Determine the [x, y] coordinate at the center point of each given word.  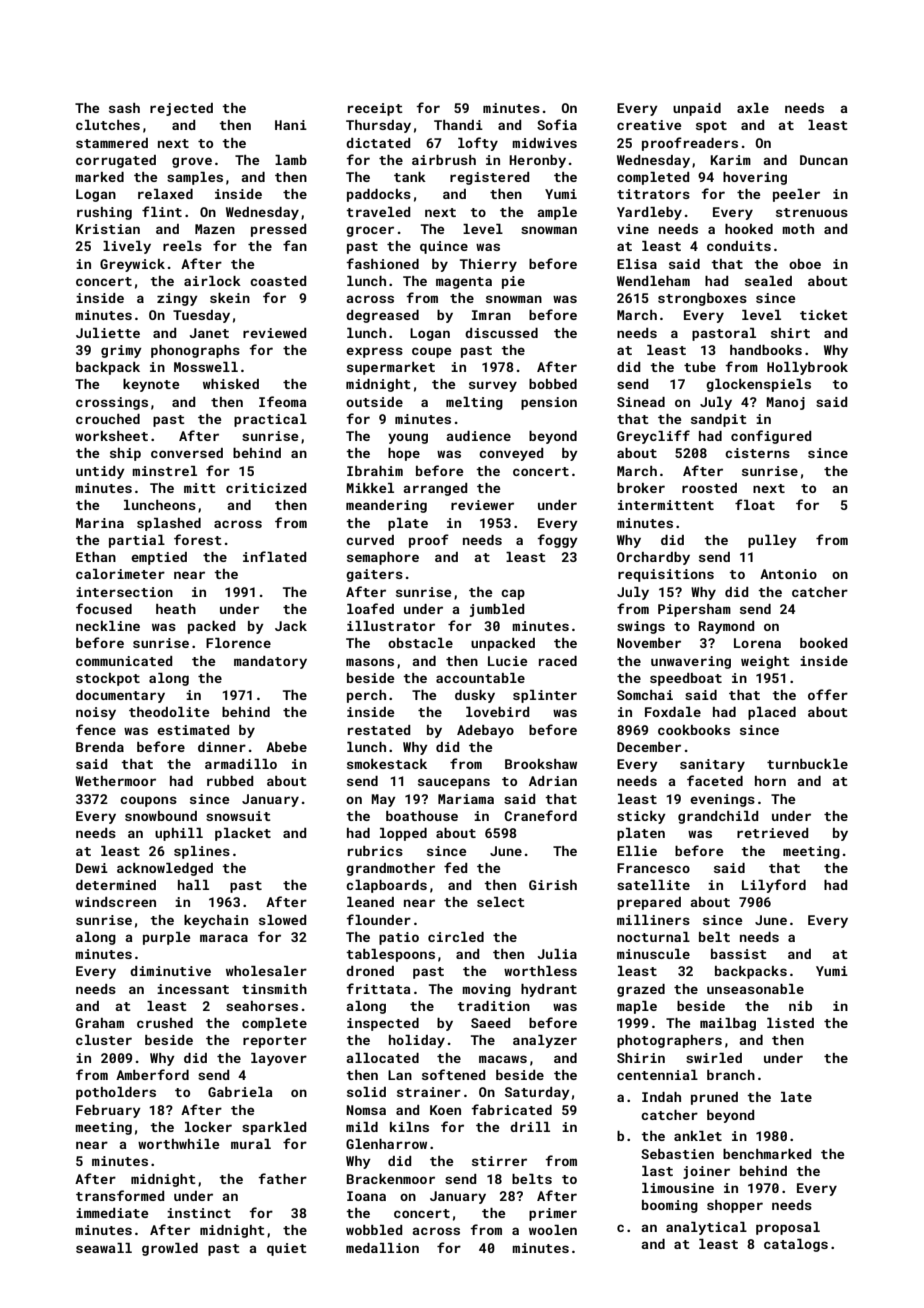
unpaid [697, 109]
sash [124, 108]
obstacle [420, 643]
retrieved [773, 833]
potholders [116, 1093]
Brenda [100, 747]
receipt [375, 109]
